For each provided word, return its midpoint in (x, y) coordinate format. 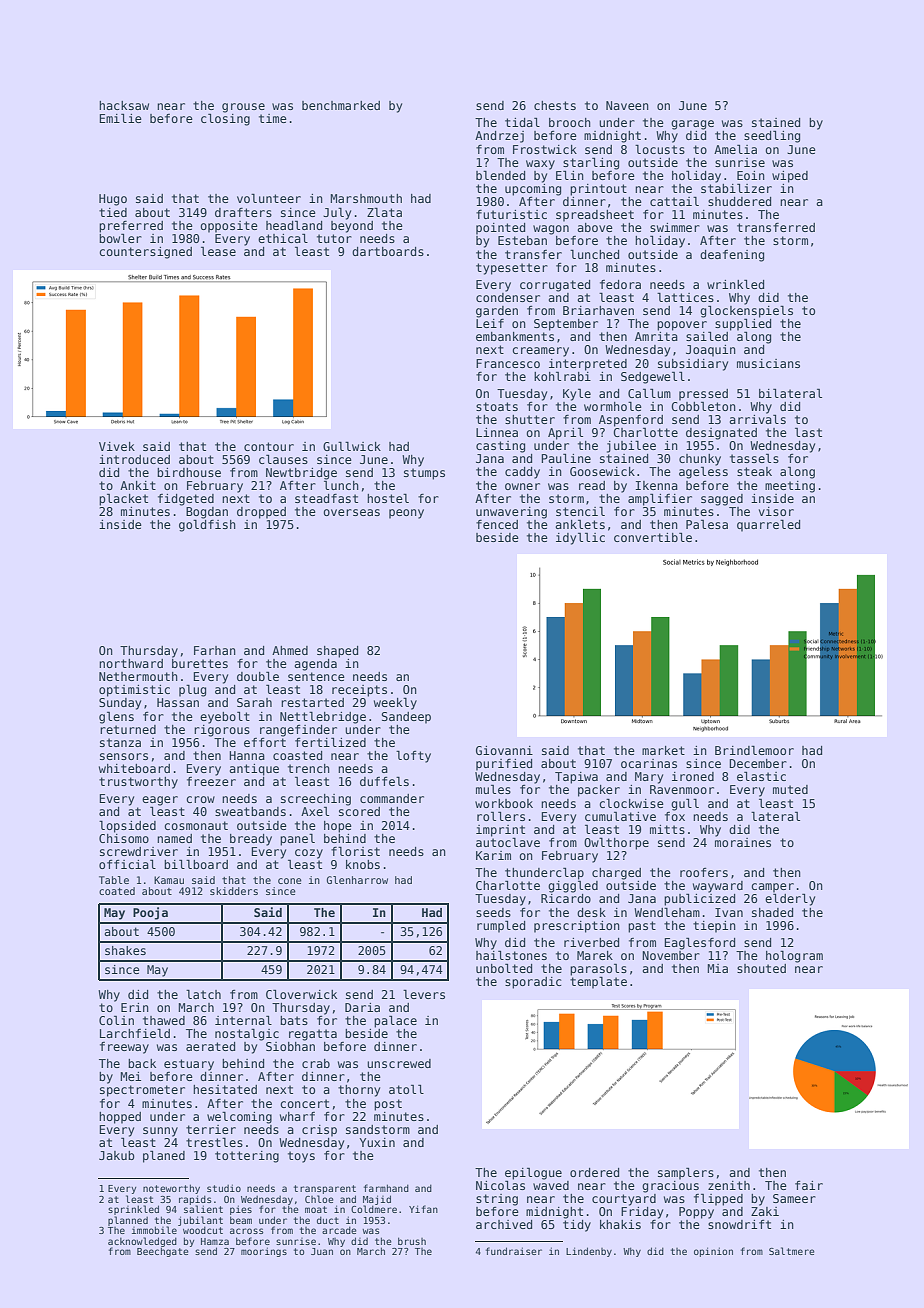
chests (555, 105)
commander (392, 798)
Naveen (627, 105)
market (663, 750)
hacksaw (124, 105)
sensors (124, 756)
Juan (322, 1251)
